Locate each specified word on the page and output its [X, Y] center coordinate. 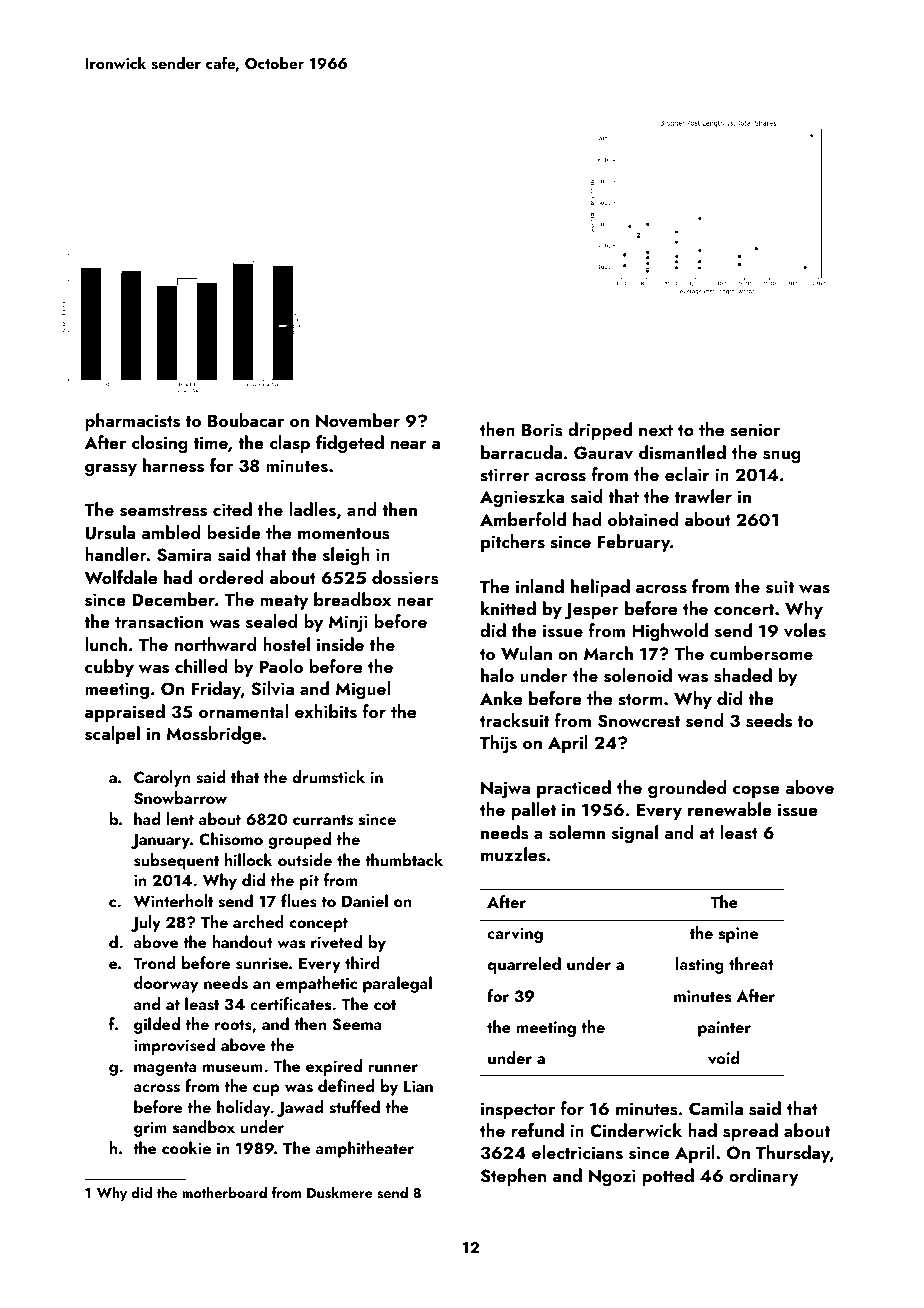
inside [340, 644]
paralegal [397, 984]
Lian [418, 1086]
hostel [286, 644]
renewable [730, 809]
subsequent [176, 861]
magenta [165, 1069]
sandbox [204, 1127]
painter [724, 1029]
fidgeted [350, 444]
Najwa [505, 789]
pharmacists [132, 422]
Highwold [670, 632]
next [656, 430]
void [724, 1058]
